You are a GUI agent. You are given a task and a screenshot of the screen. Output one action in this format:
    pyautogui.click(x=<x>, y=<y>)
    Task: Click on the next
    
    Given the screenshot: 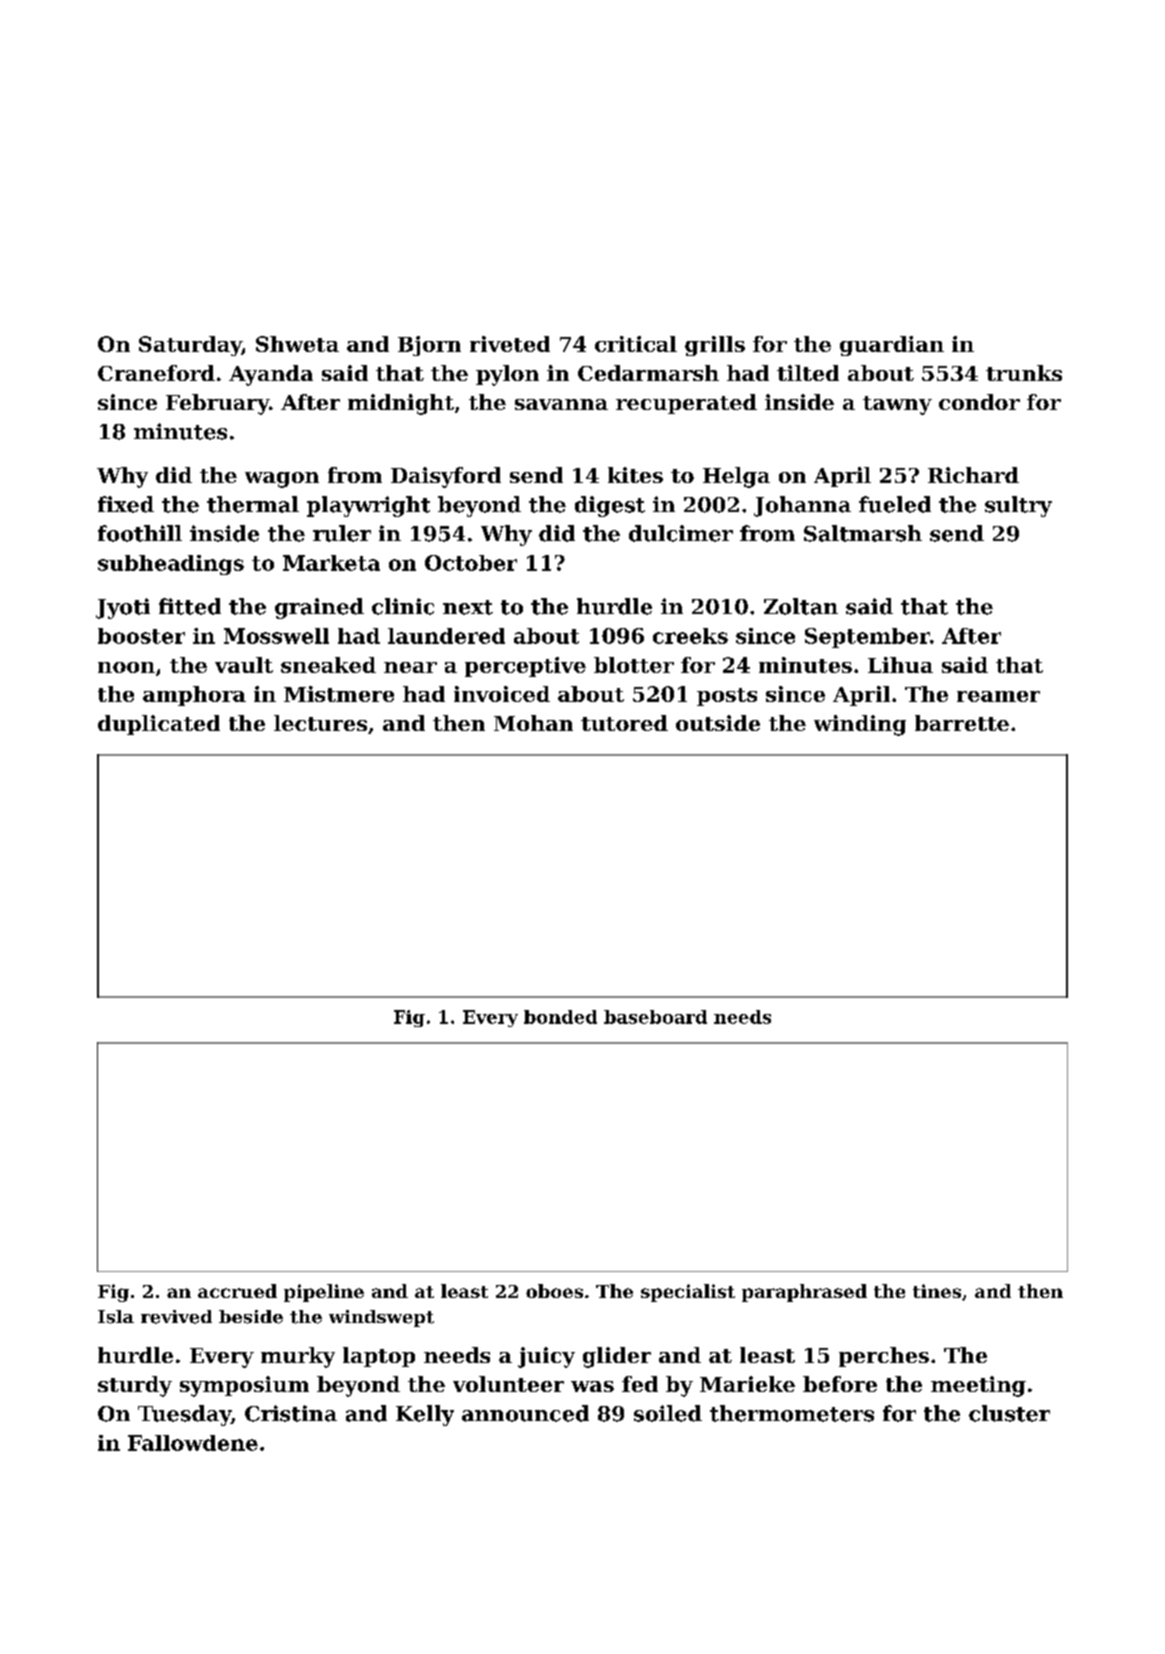 What is the action you would take?
    pyautogui.click(x=468, y=607)
